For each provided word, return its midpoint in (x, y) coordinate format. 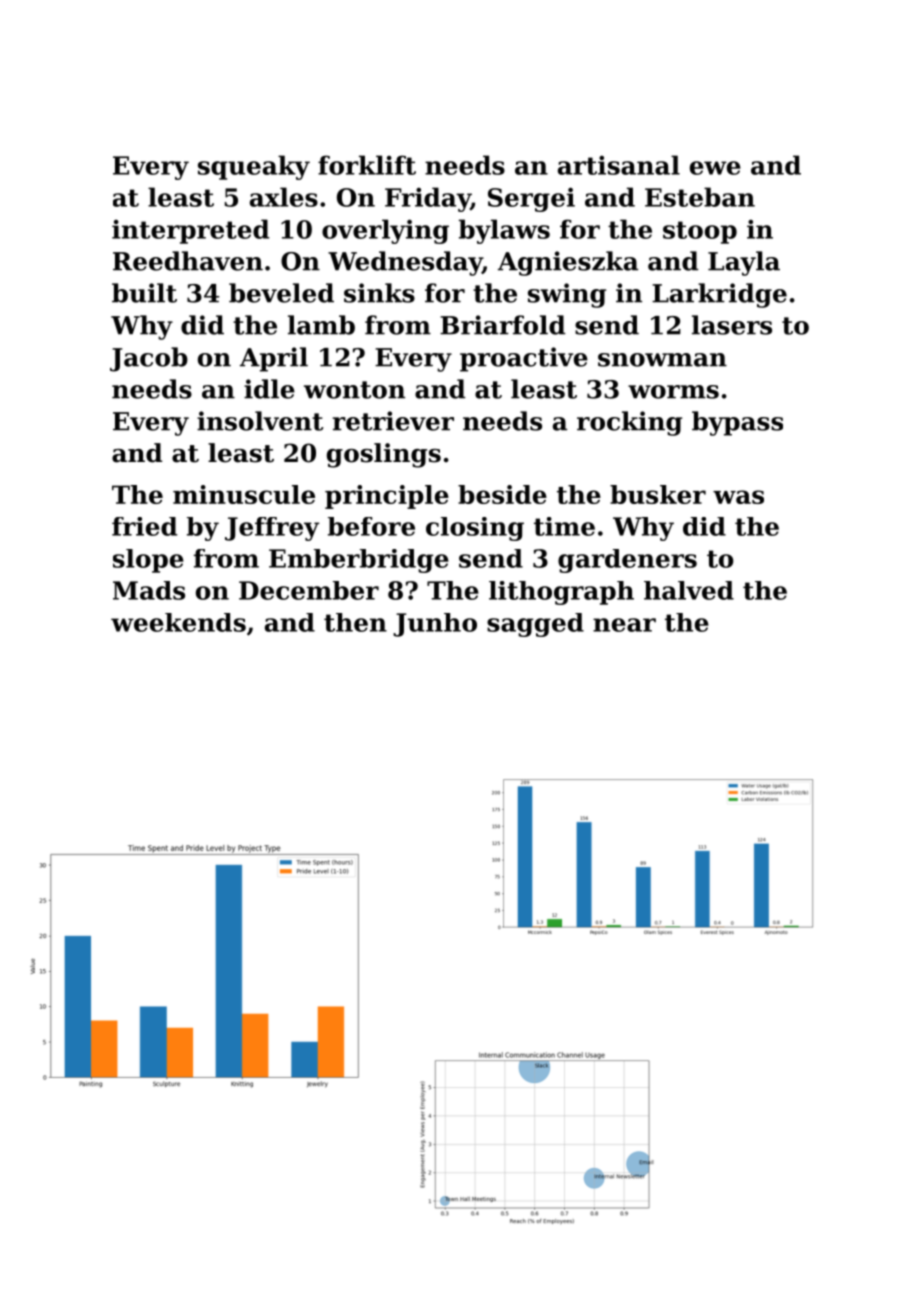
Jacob (149, 359)
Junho (435, 625)
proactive (524, 359)
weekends (178, 622)
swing (567, 295)
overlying (385, 231)
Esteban (700, 197)
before (371, 526)
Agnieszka (568, 263)
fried (144, 526)
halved (689, 590)
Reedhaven (188, 261)
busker (658, 494)
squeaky (254, 167)
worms (673, 392)
